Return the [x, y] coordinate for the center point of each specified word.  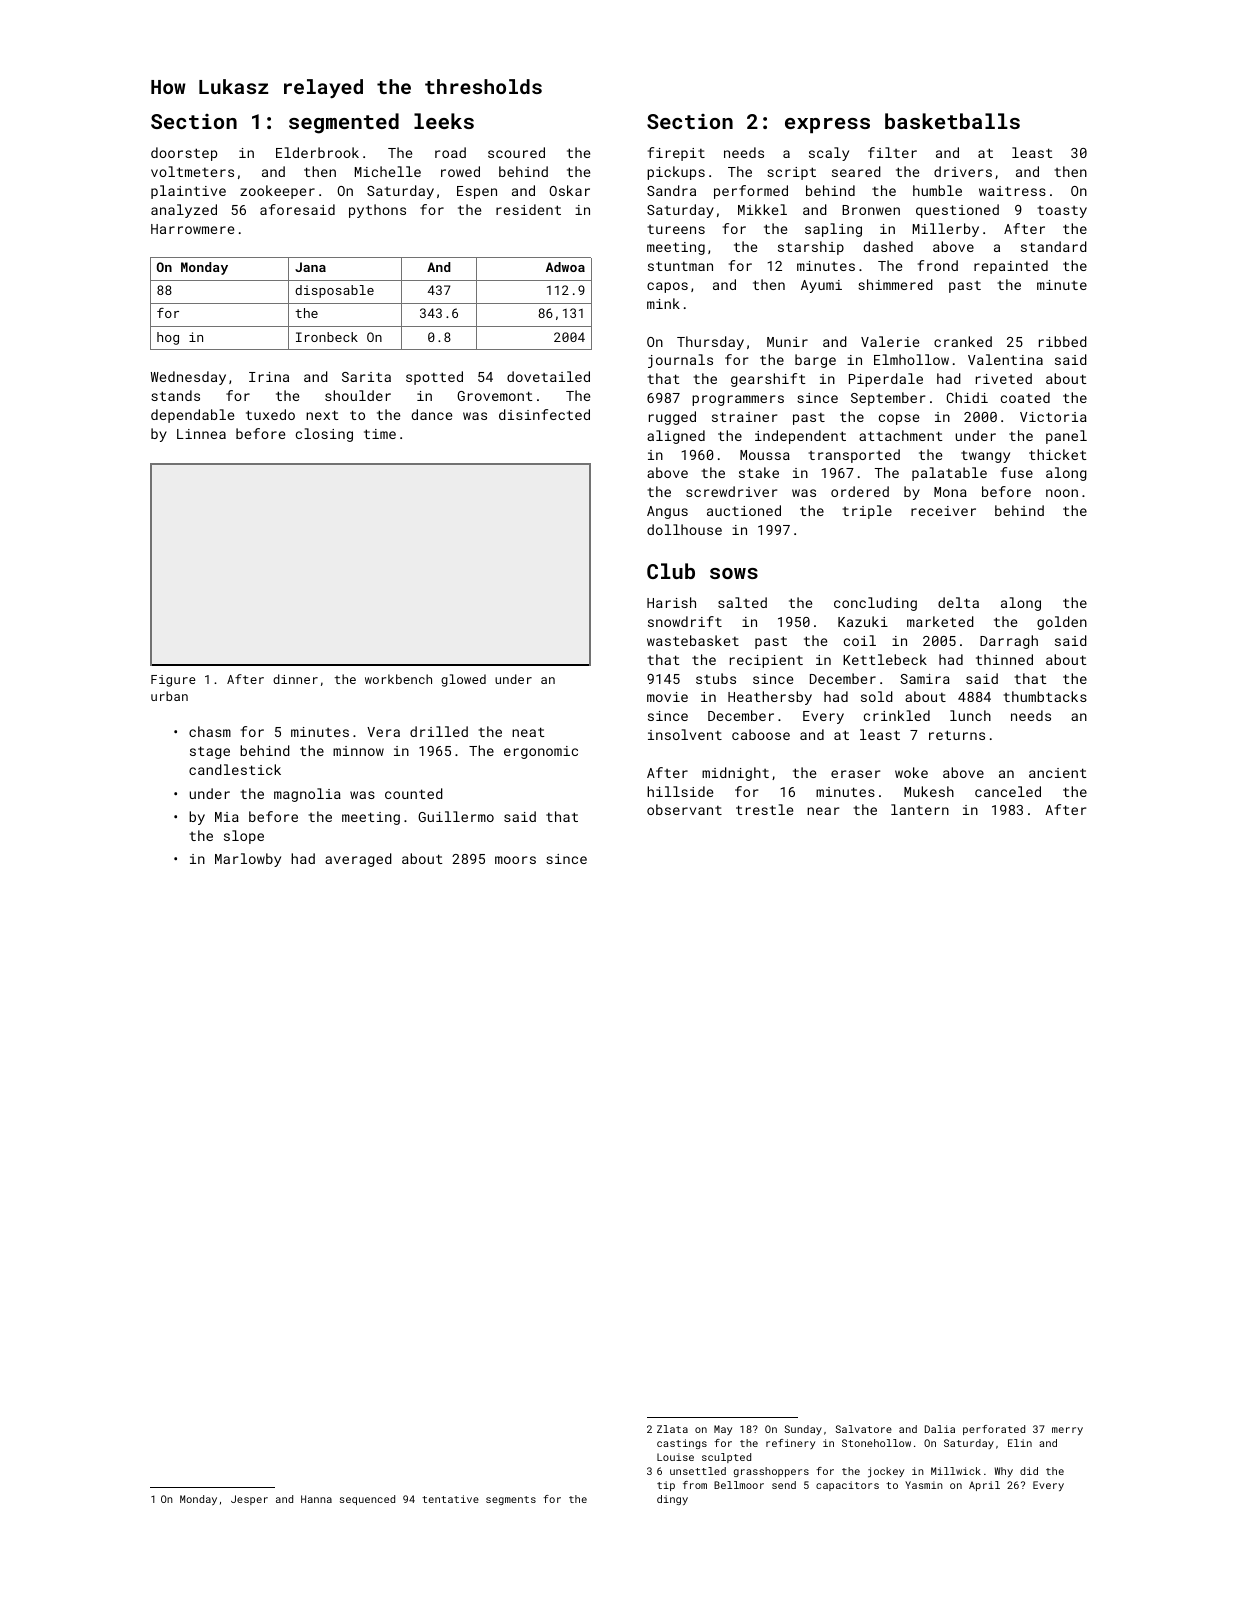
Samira [925, 679]
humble [937, 190]
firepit [676, 154]
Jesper [249, 1500]
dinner [295, 679]
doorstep [184, 154]
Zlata [672, 1429]
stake [759, 472]
